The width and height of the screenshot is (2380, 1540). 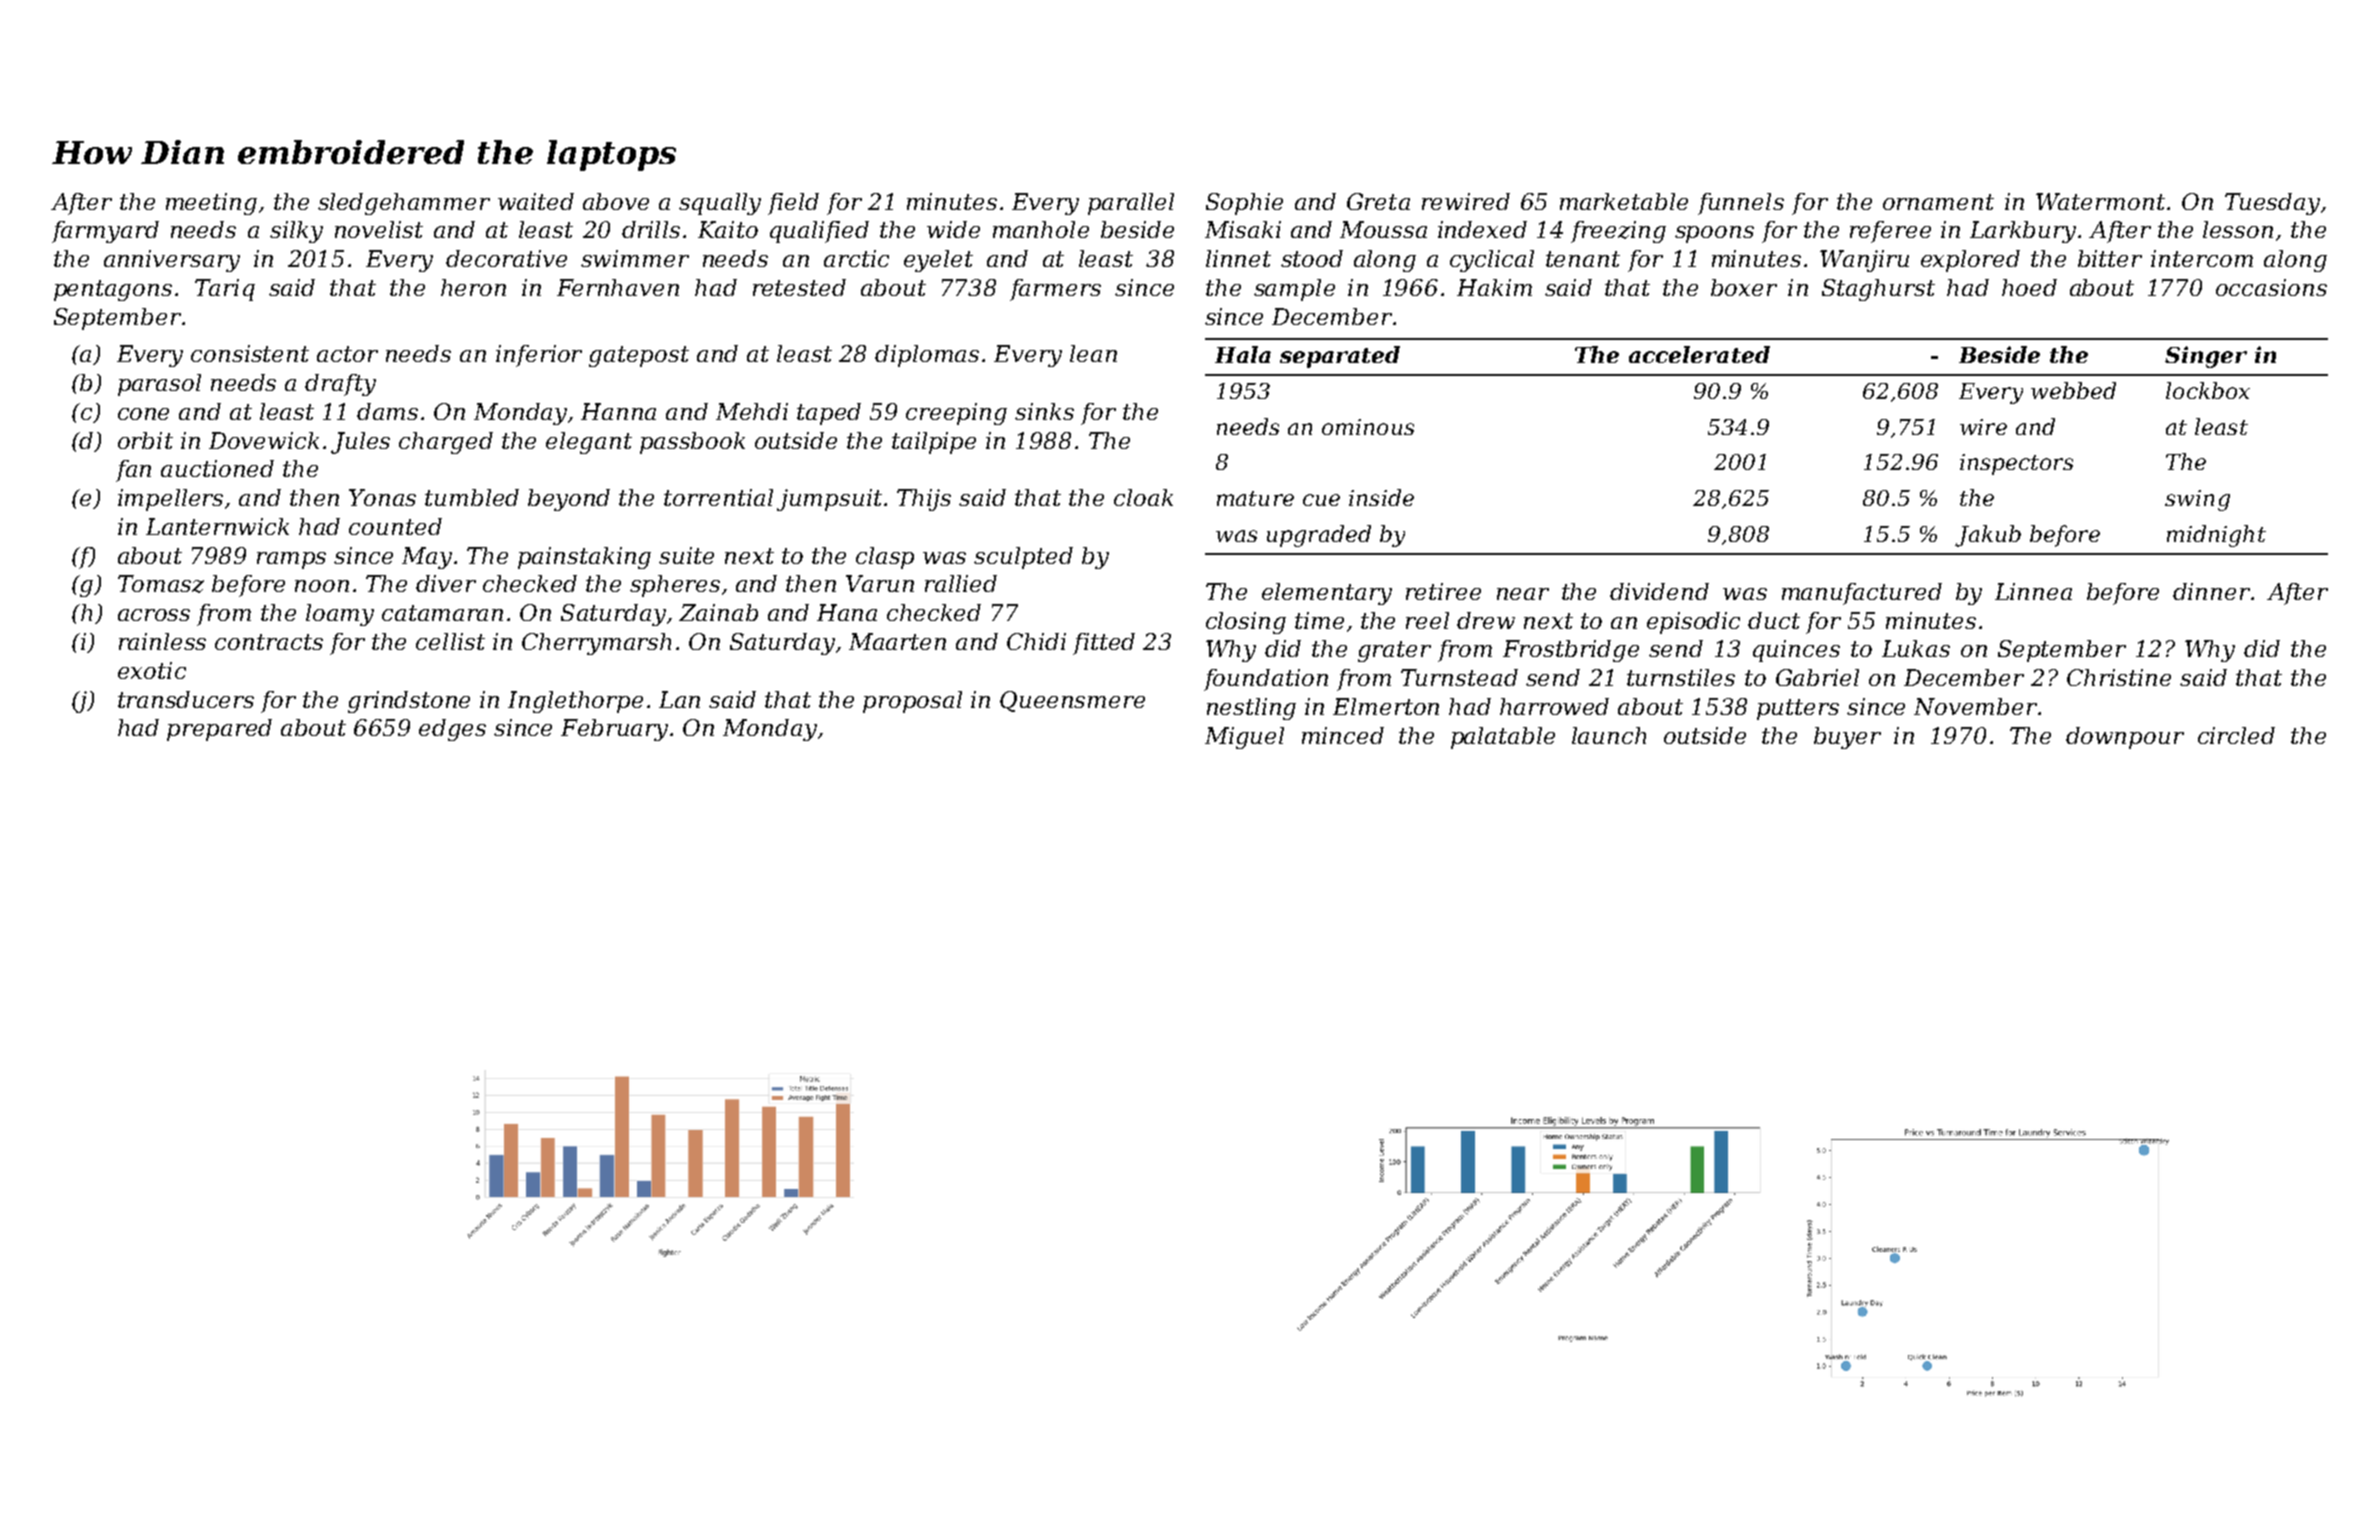 What do you see at coordinates (1368, 427) in the screenshot?
I see `ominous` at bounding box center [1368, 427].
